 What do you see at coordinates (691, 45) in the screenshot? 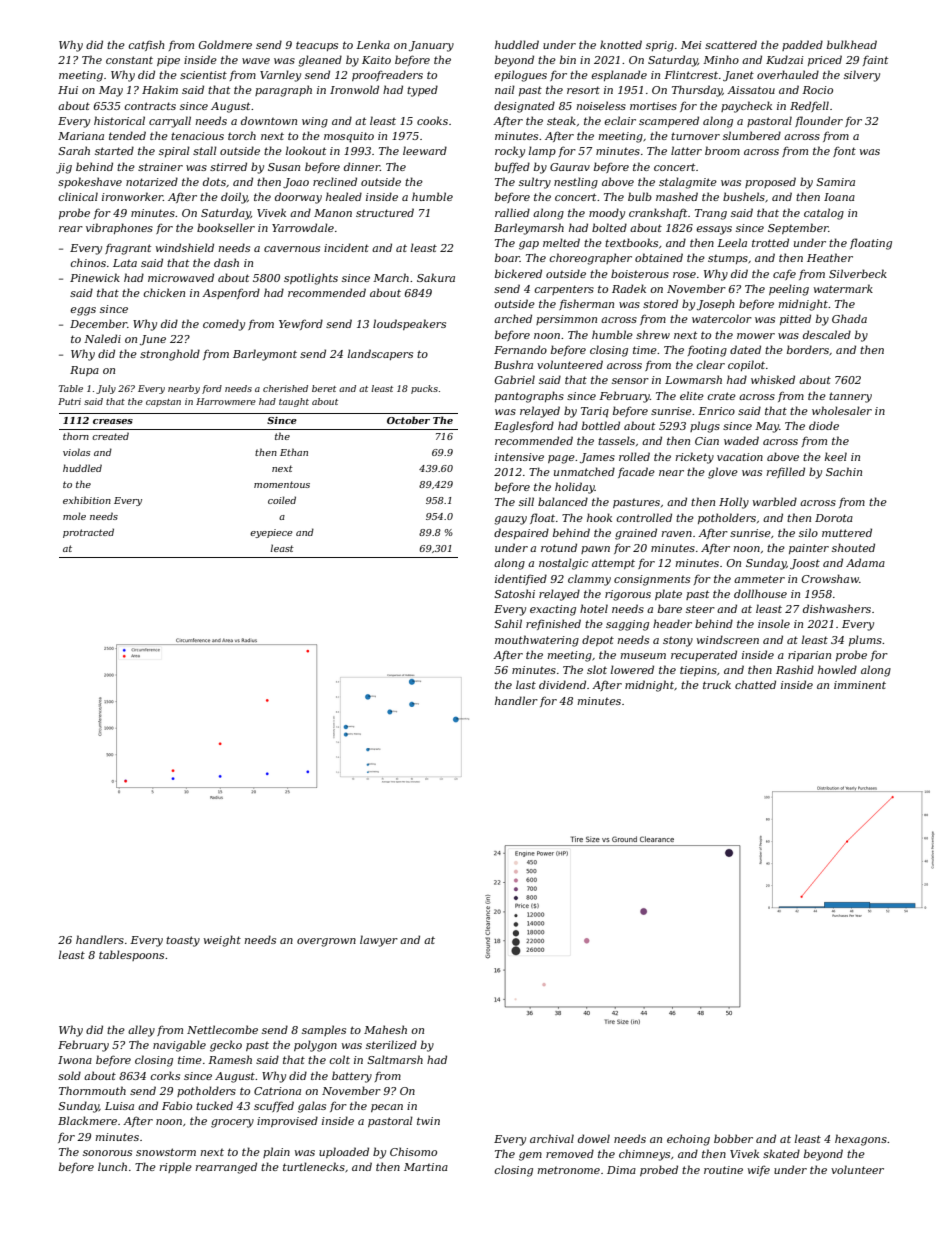
I see `Mei` at bounding box center [691, 45].
